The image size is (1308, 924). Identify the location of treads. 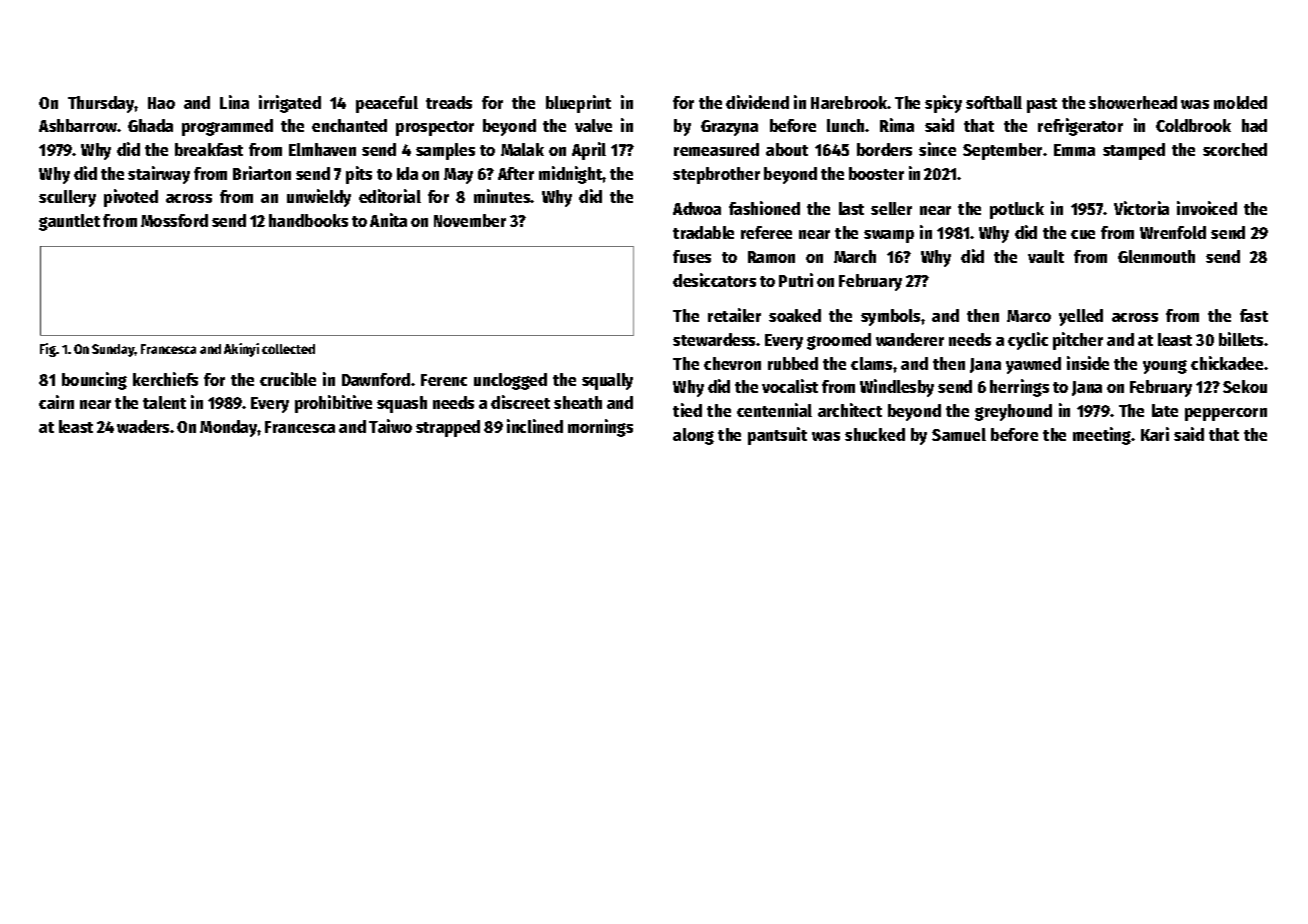
(449, 102).
